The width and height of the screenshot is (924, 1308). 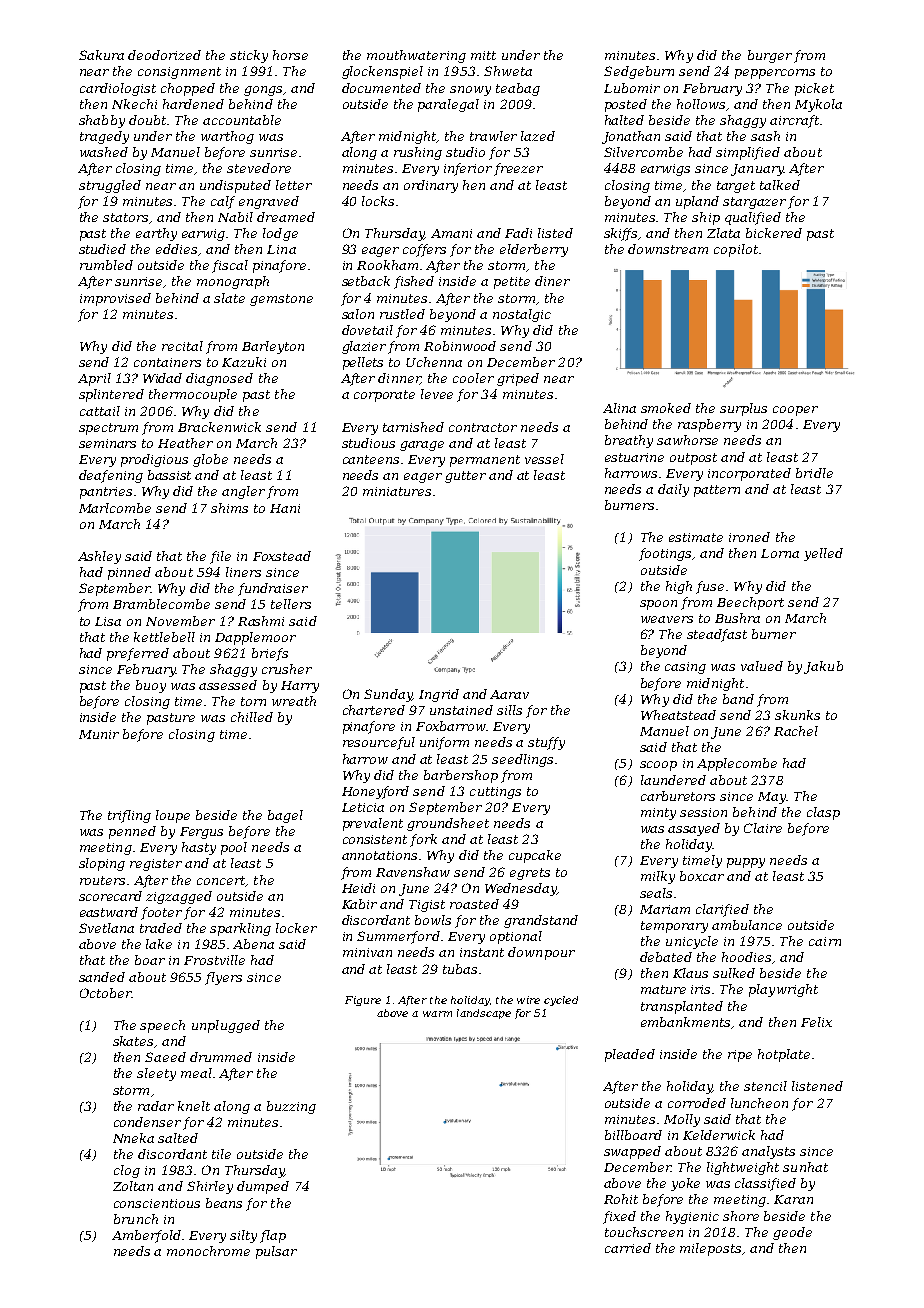 What do you see at coordinates (825, 941) in the screenshot?
I see `cairn` at bounding box center [825, 941].
